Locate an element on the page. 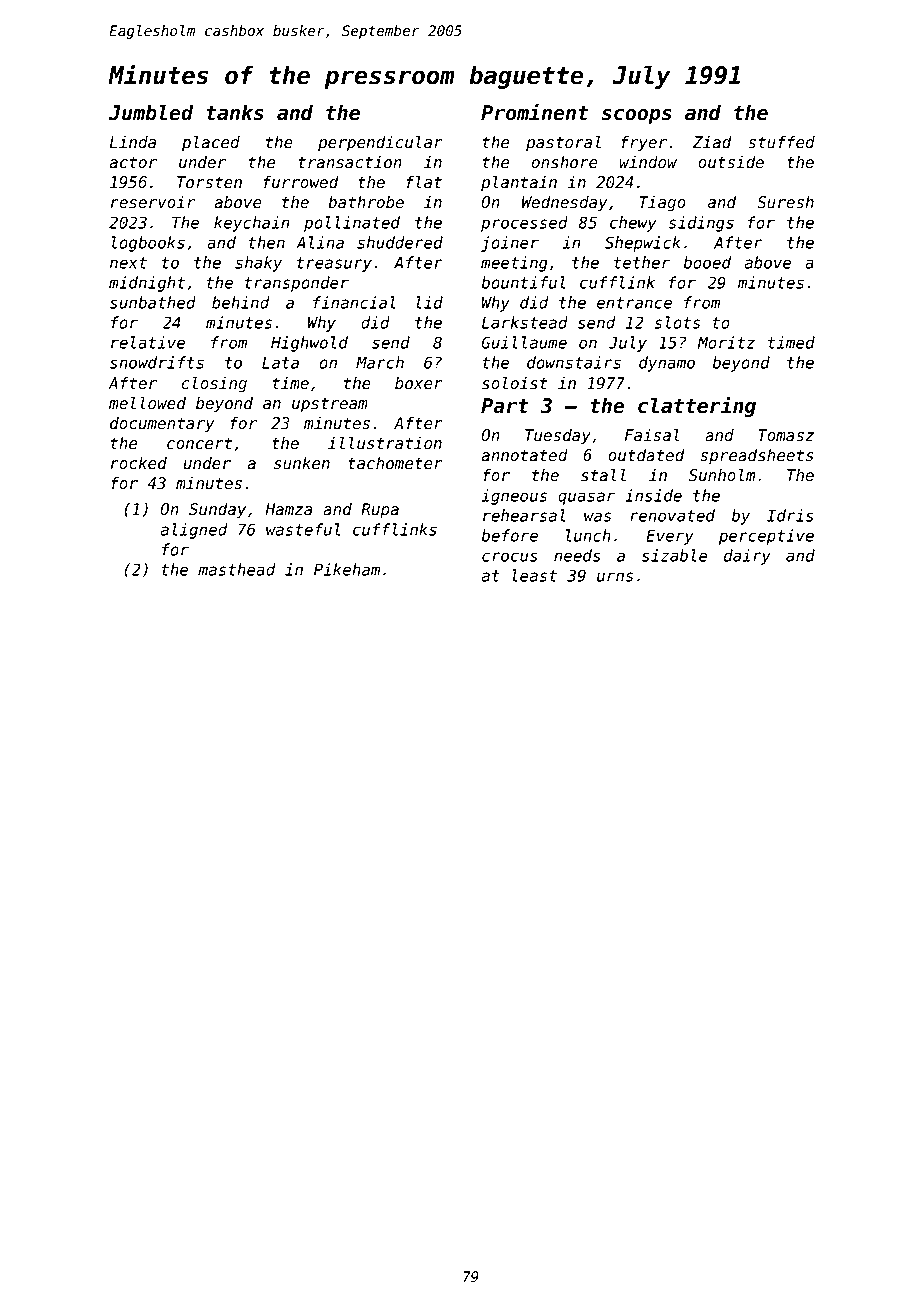 This document has height=1308, width=924. wasteful is located at coordinates (303, 529).
